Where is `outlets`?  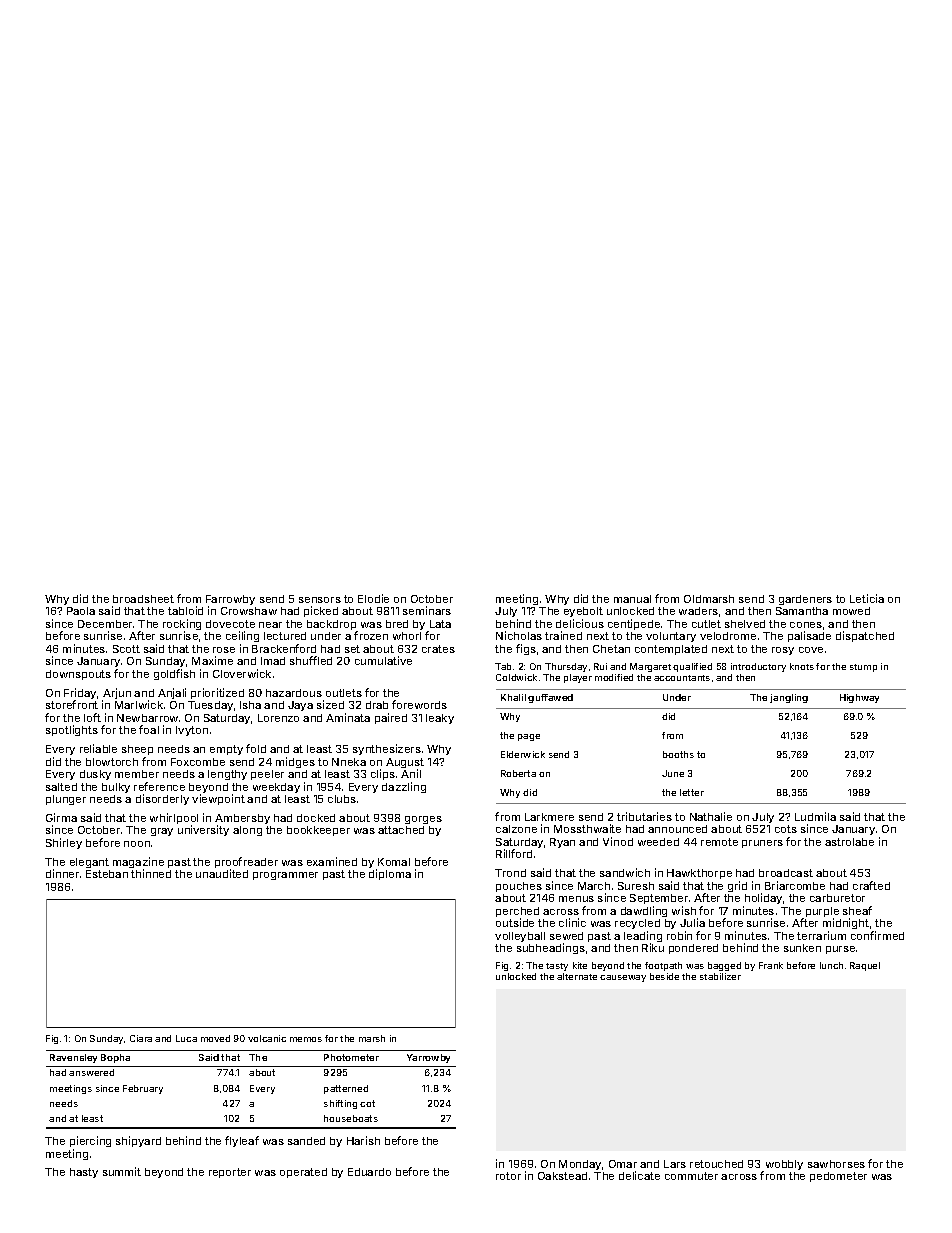 outlets is located at coordinates (344, 693).
